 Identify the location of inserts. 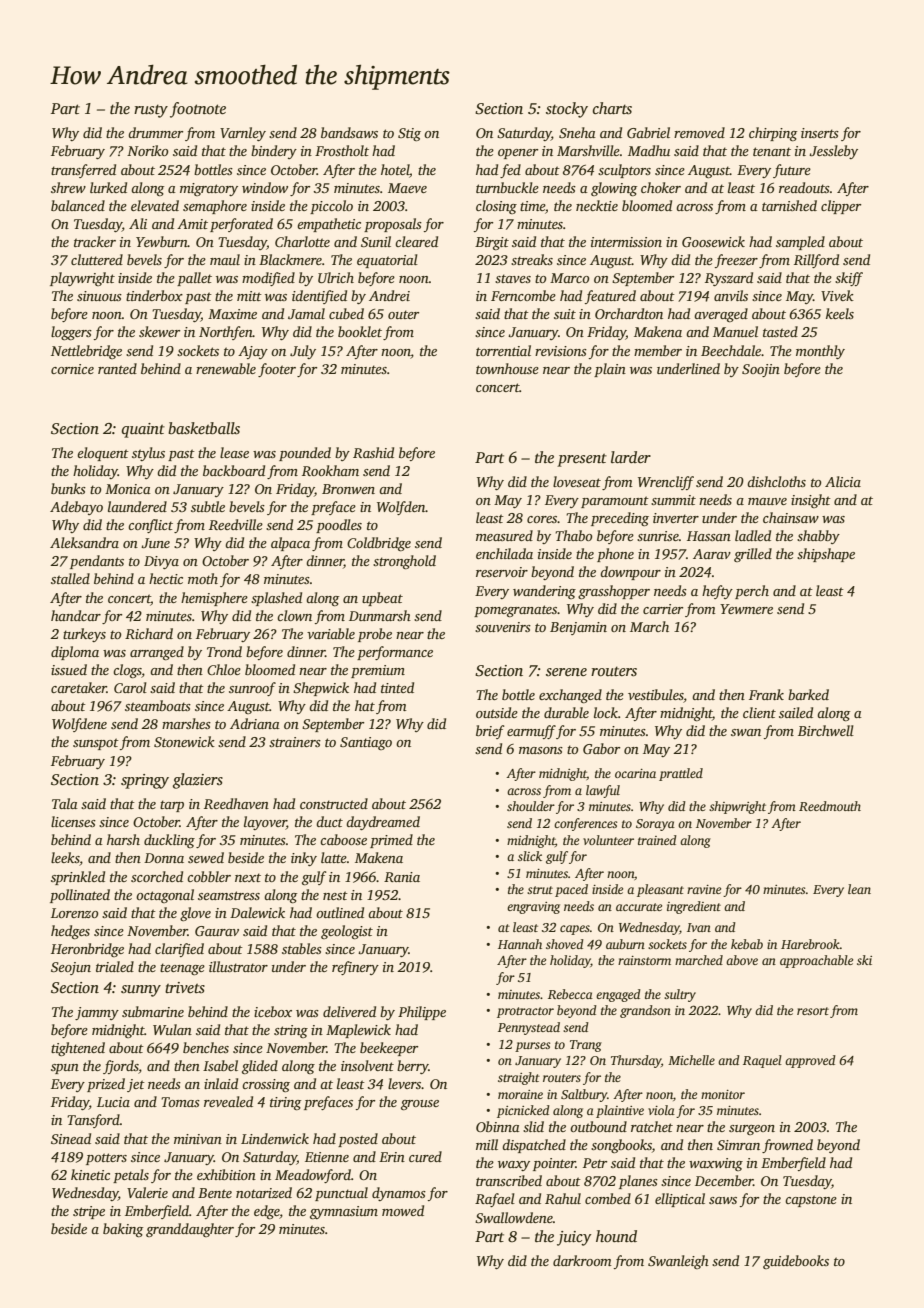
(820, 133).
